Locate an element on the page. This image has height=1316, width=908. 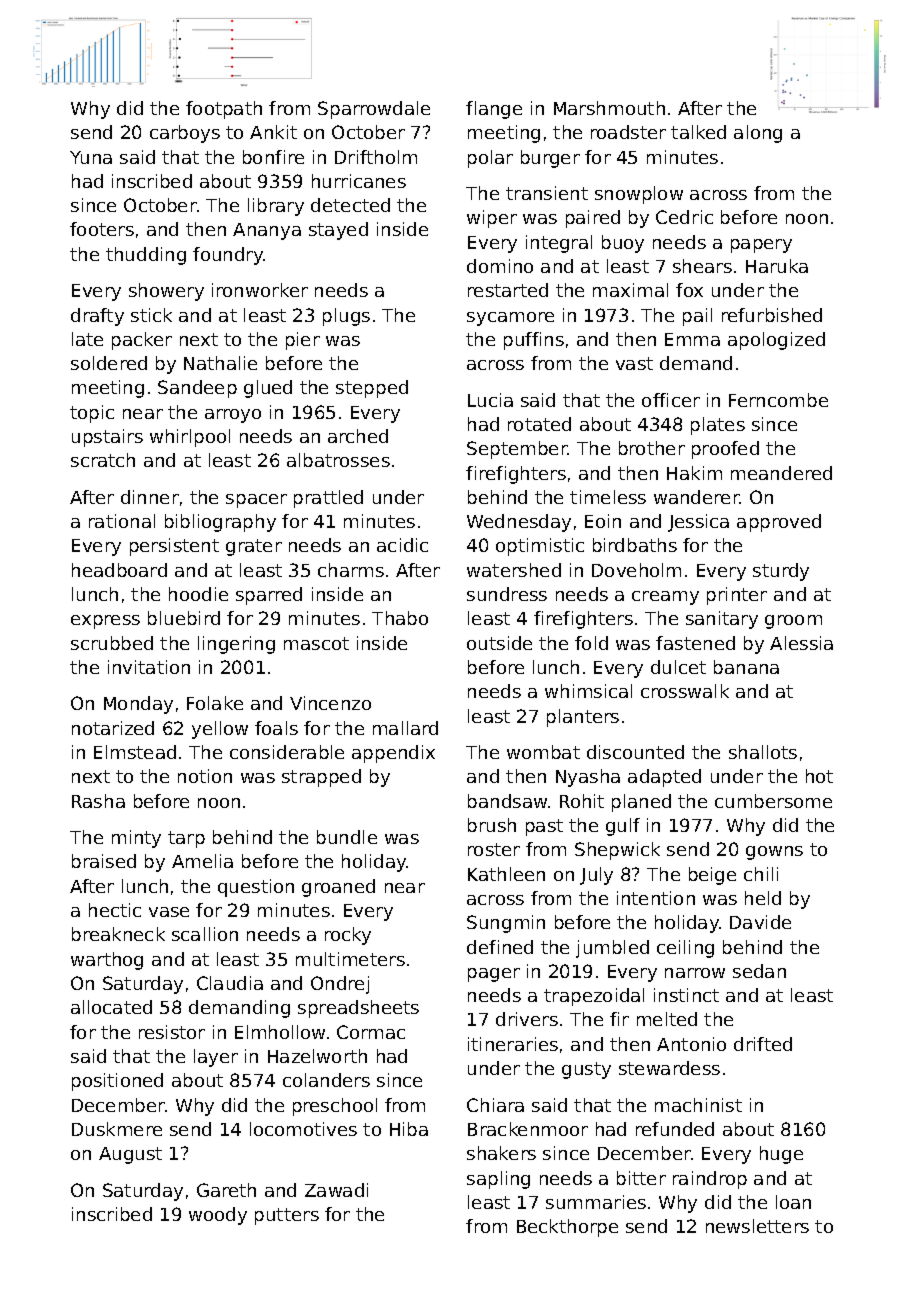
shears is located at coordinates (702, 266).
